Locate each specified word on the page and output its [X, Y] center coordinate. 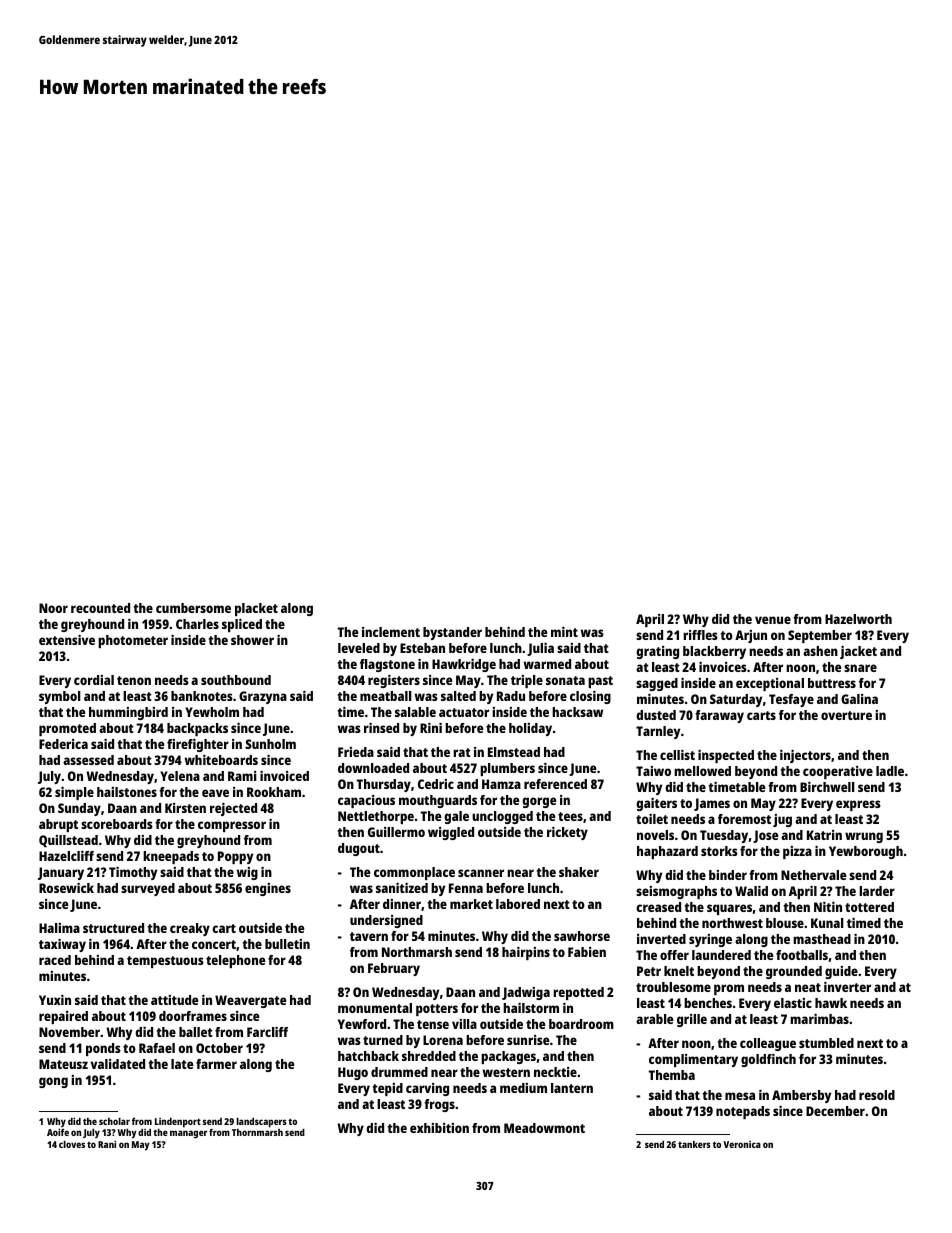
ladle [890, 771]
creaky [190, 929]
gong [53, 1082]
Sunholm [270, 744]
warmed [547, 664]
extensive [67, 640]
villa [464, 1024]
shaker [579, 872]
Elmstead [514, 752]
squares [729, 909]
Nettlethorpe [376, 817]
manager [188, 1134]
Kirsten [185, 808]
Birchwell [827, 787]
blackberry [714, 652]
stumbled [826, 1043]
